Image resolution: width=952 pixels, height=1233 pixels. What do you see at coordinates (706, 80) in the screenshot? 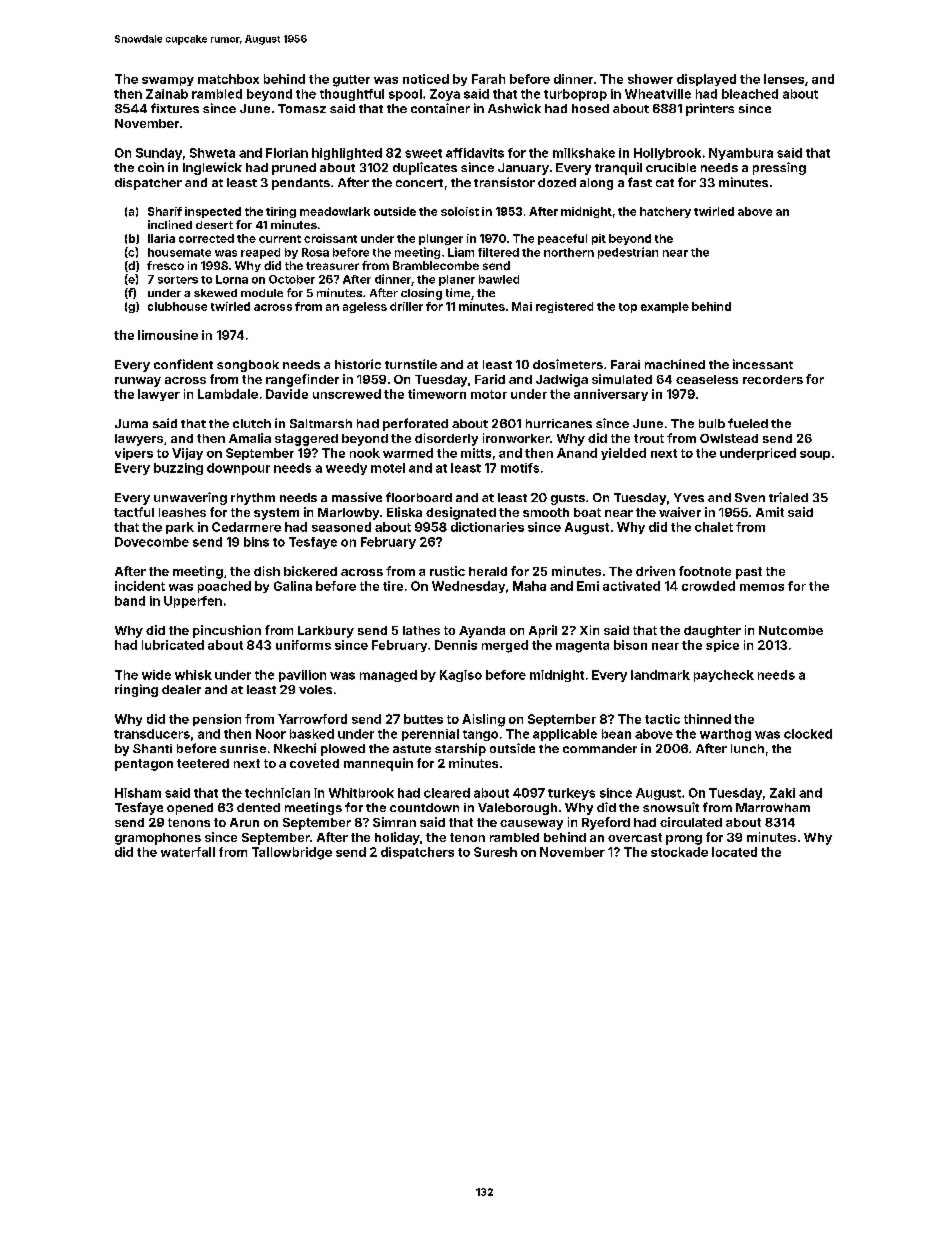
I see `displayed` at bounding box center [706, 80].
